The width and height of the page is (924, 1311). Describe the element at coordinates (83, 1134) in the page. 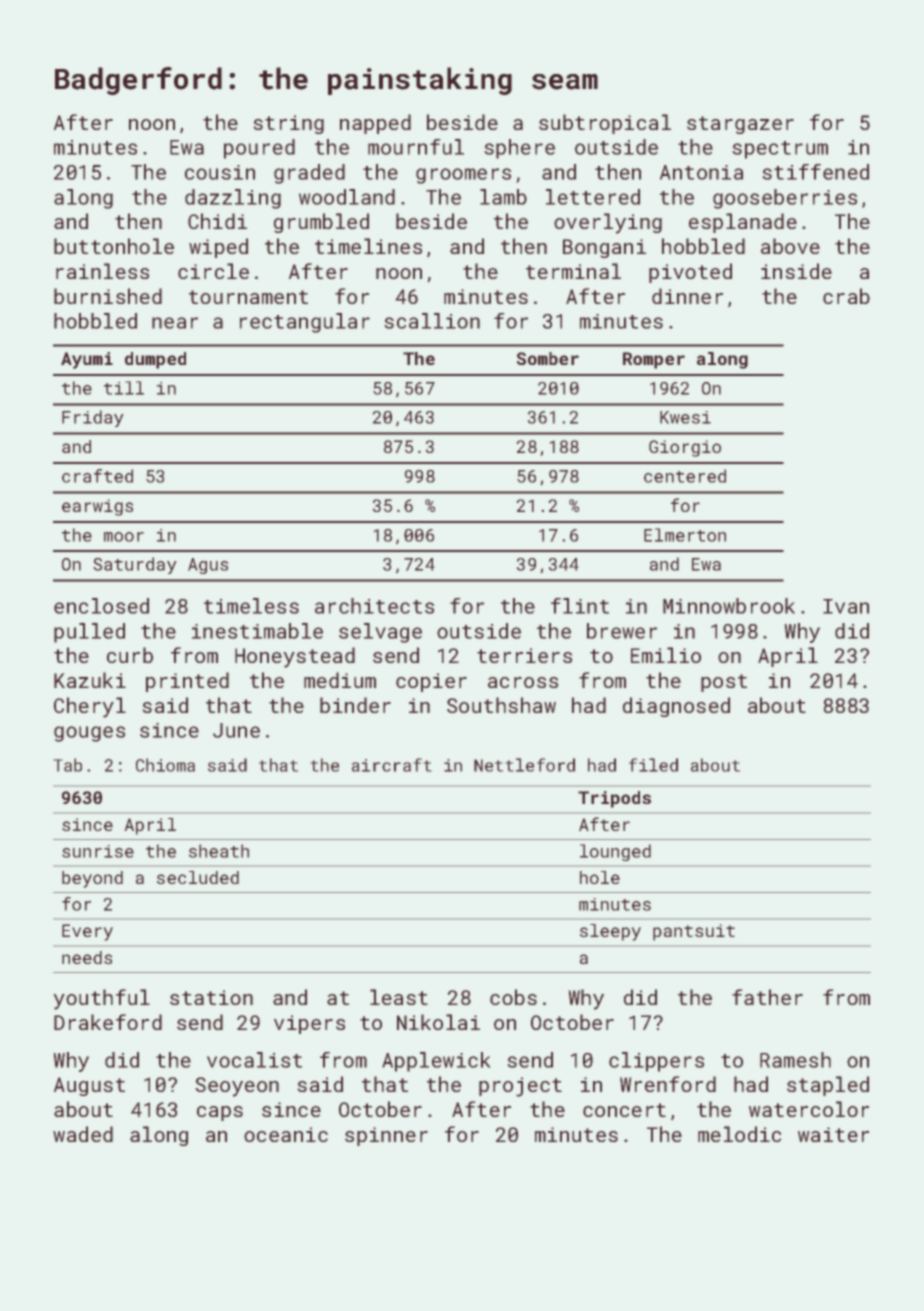

I see `waded` at that location.
